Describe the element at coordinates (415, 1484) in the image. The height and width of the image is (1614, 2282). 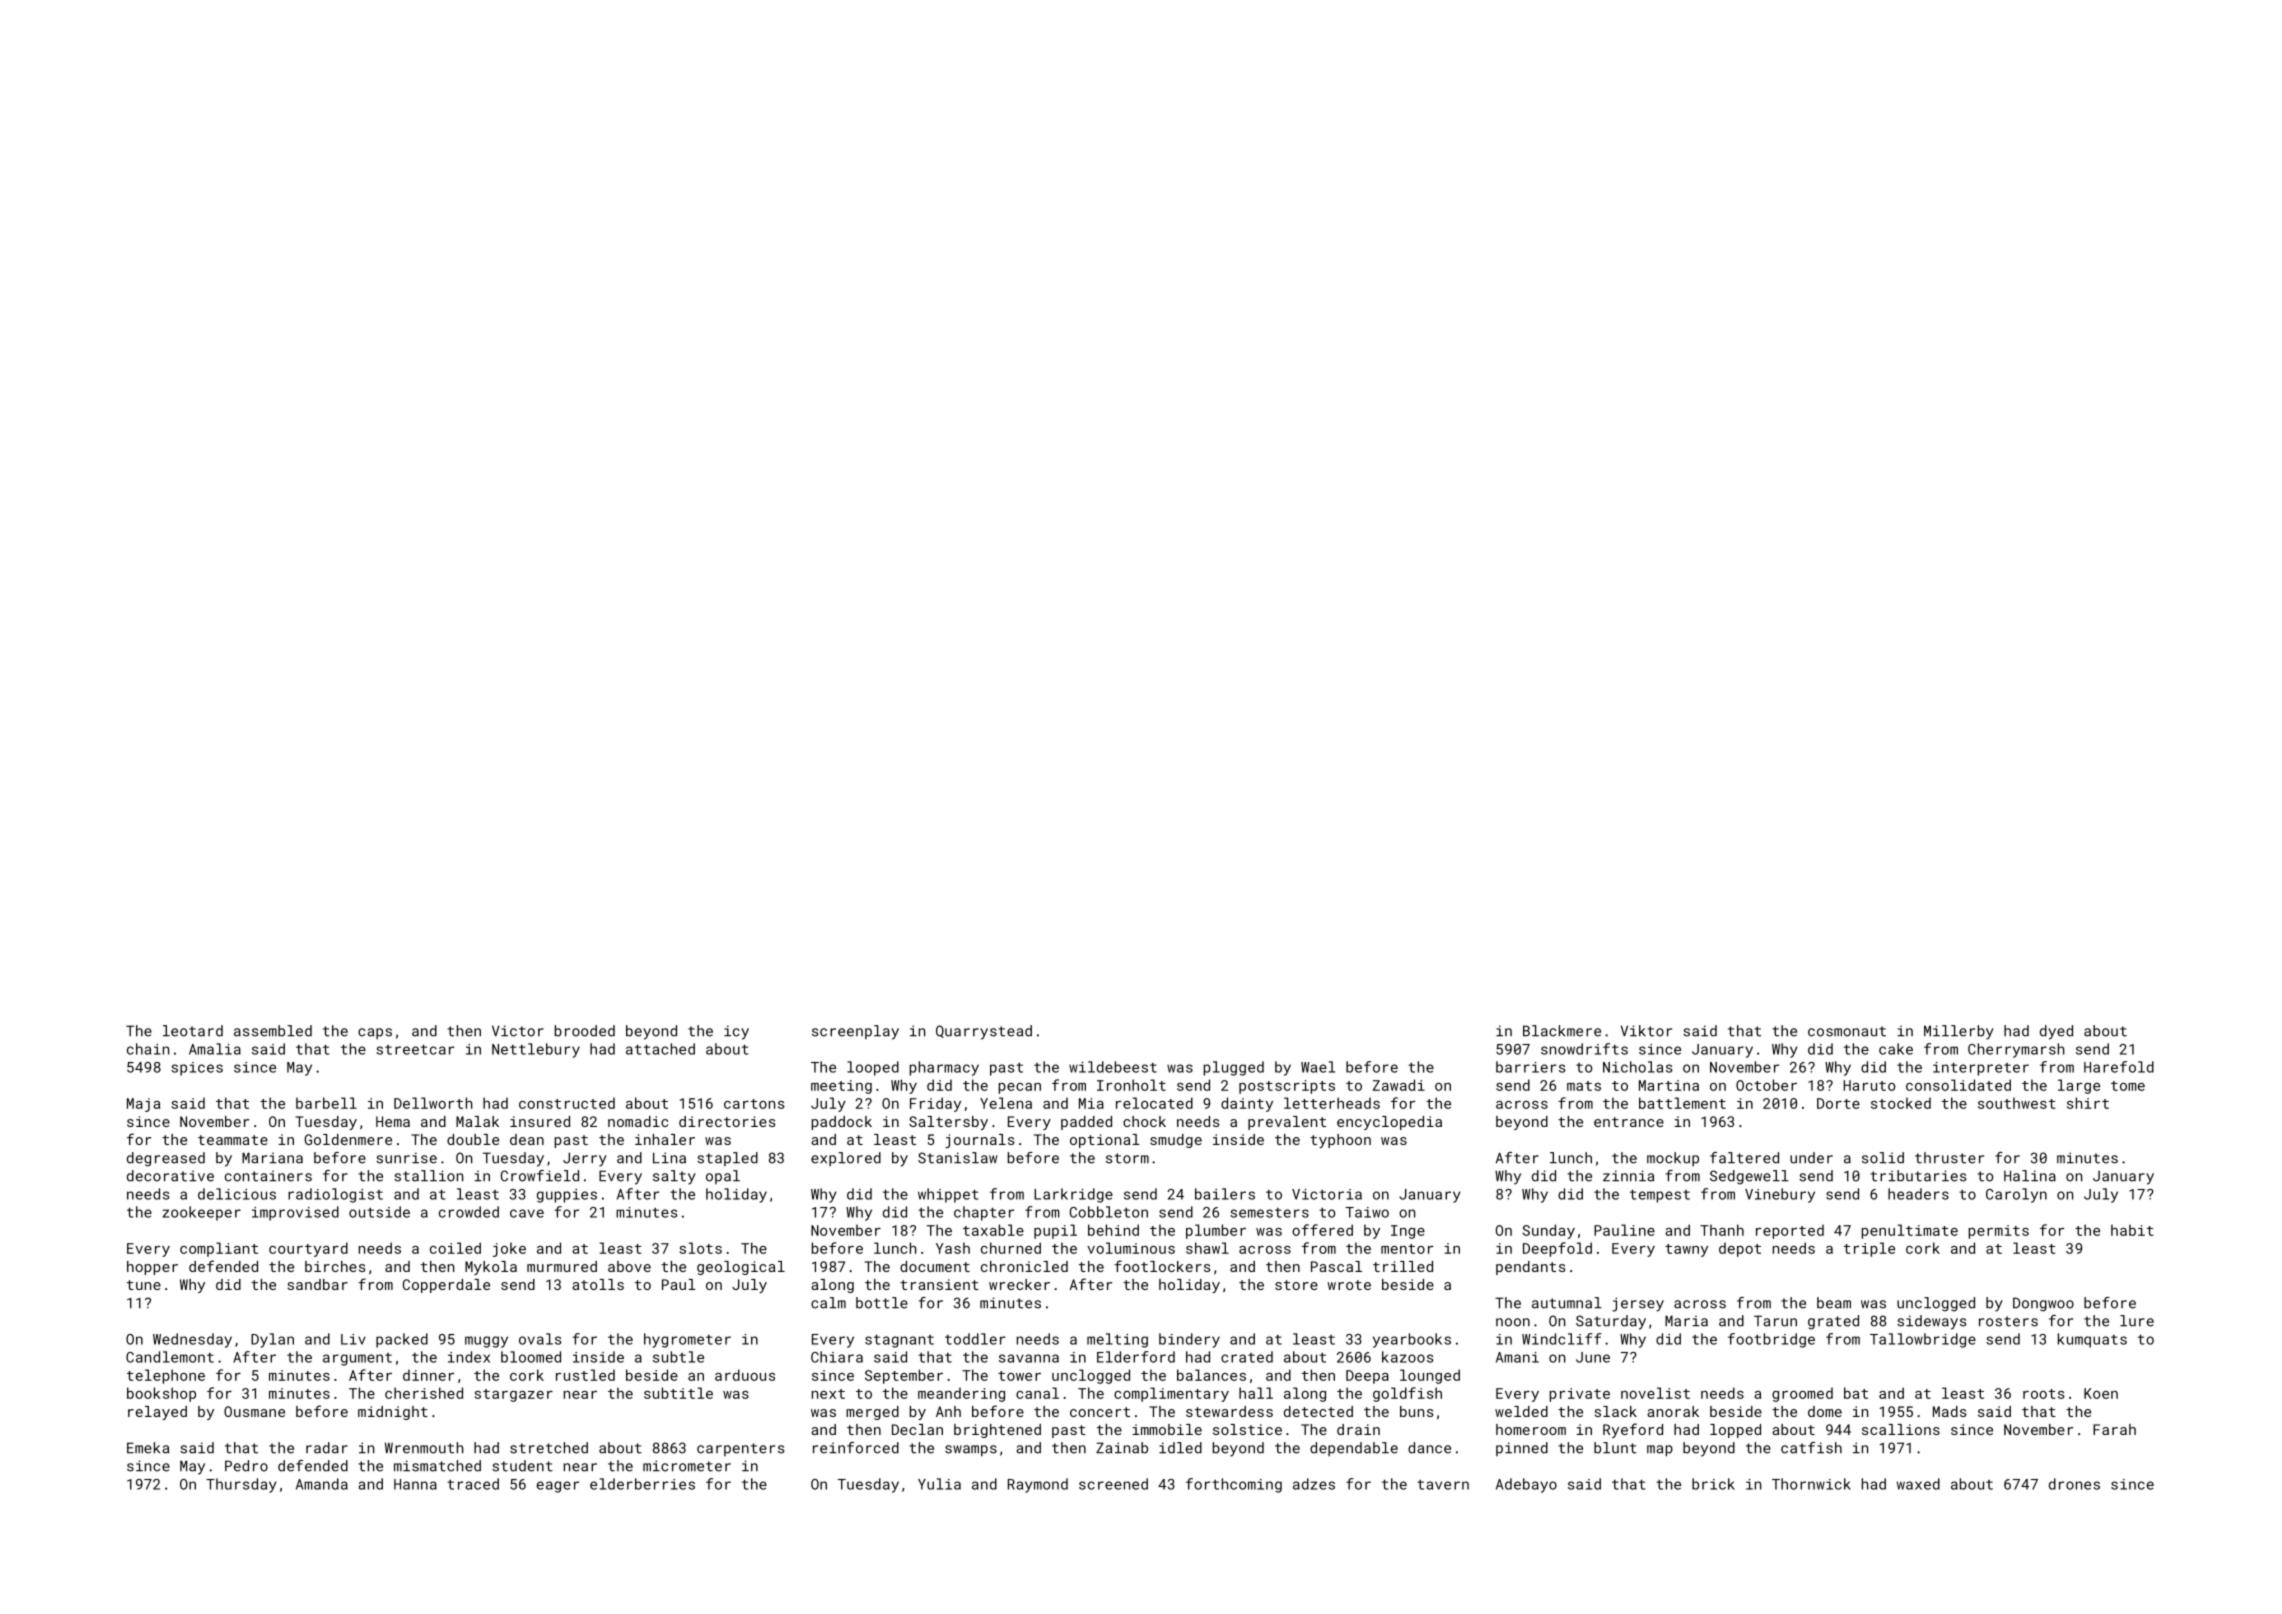
I see `Hanna` at that location.
